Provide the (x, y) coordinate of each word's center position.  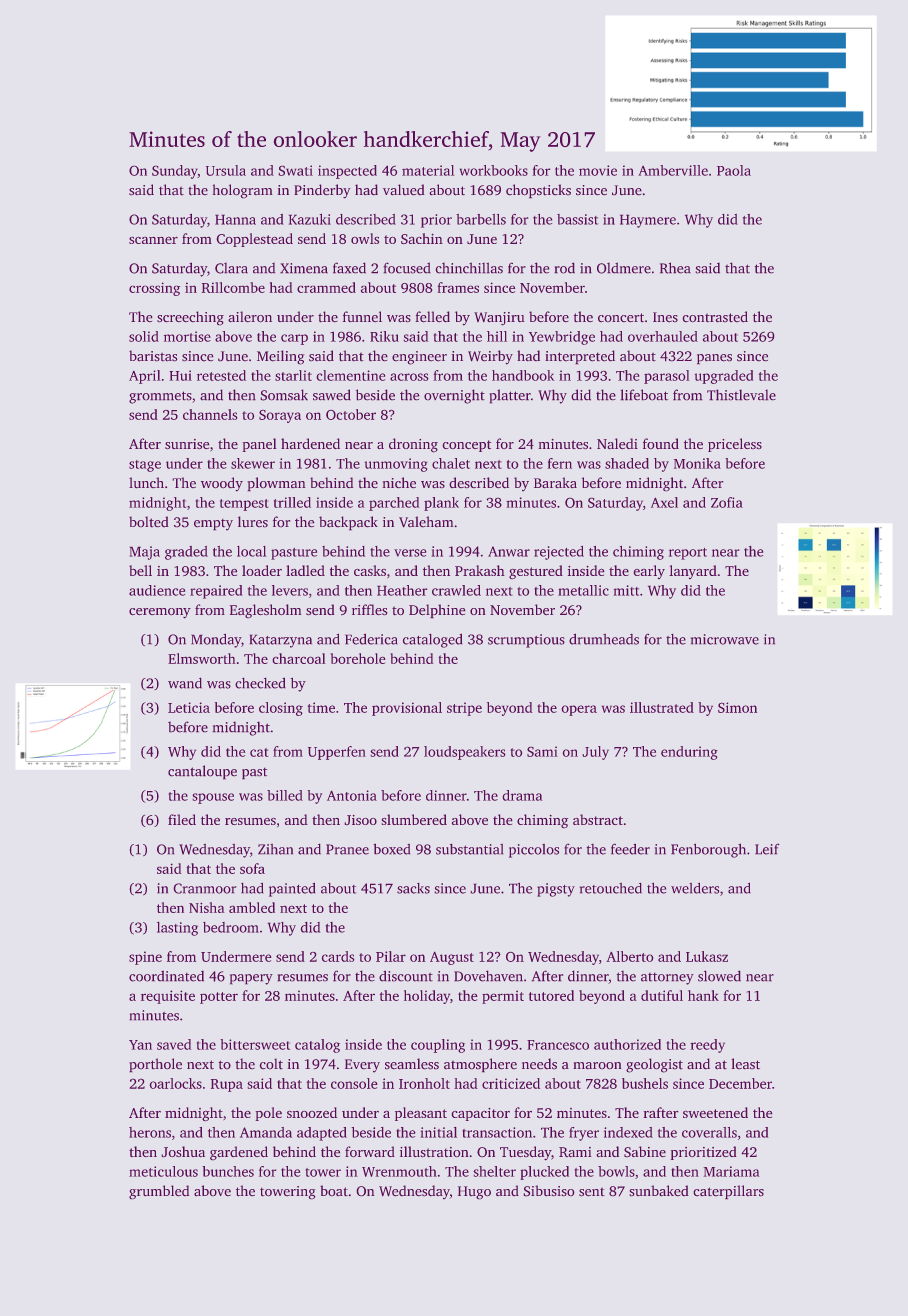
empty (213, 525)
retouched (611, 888)
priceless (735, 445)
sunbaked (659, 1190)
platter (510, 396)
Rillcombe (233, 287)
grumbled (159, 1192)
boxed (391, 849)
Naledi (617, 443)
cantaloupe (202, 772)
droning (413, 445)
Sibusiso (549, 1190)
